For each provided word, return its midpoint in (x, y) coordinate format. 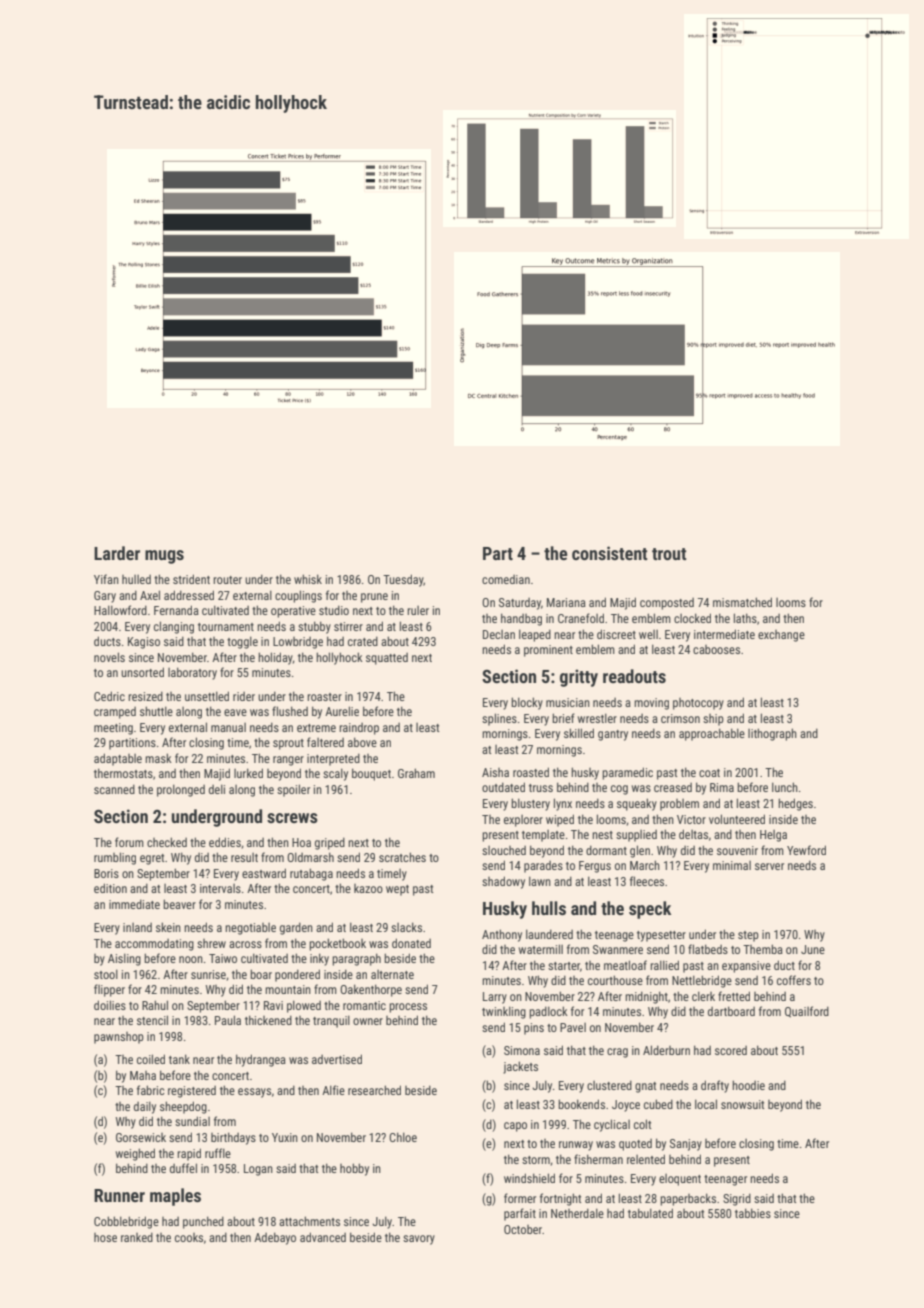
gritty (579, 678)
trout (669, 554)
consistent (609, 553)
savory (419, 1240)
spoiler (293, 790)
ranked (137, 1237)
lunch (785, 787)
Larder (117, 553)
